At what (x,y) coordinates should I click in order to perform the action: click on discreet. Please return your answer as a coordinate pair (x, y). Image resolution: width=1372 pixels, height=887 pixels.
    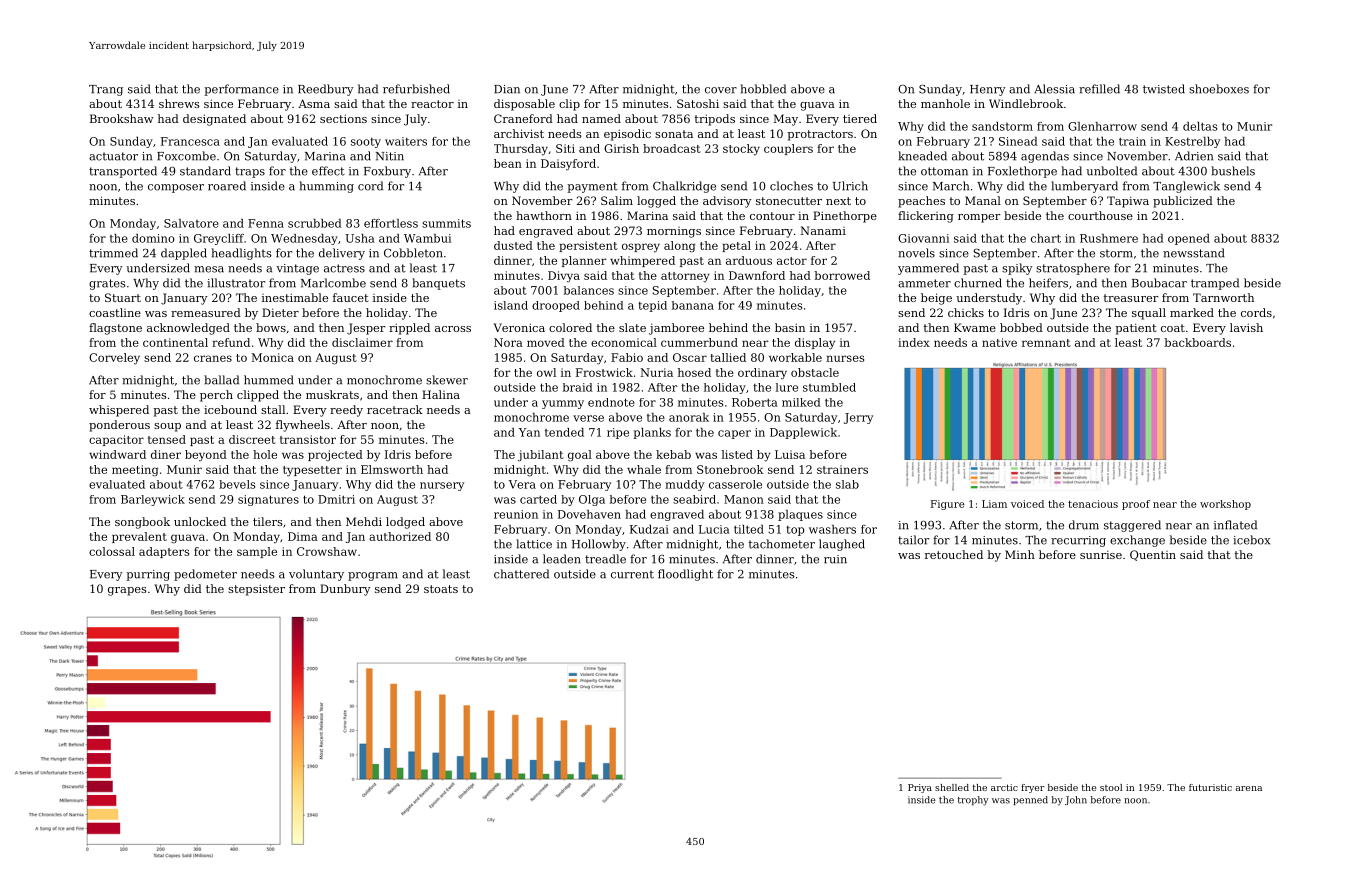
    Looking at the image, I should click on (252, 439).
